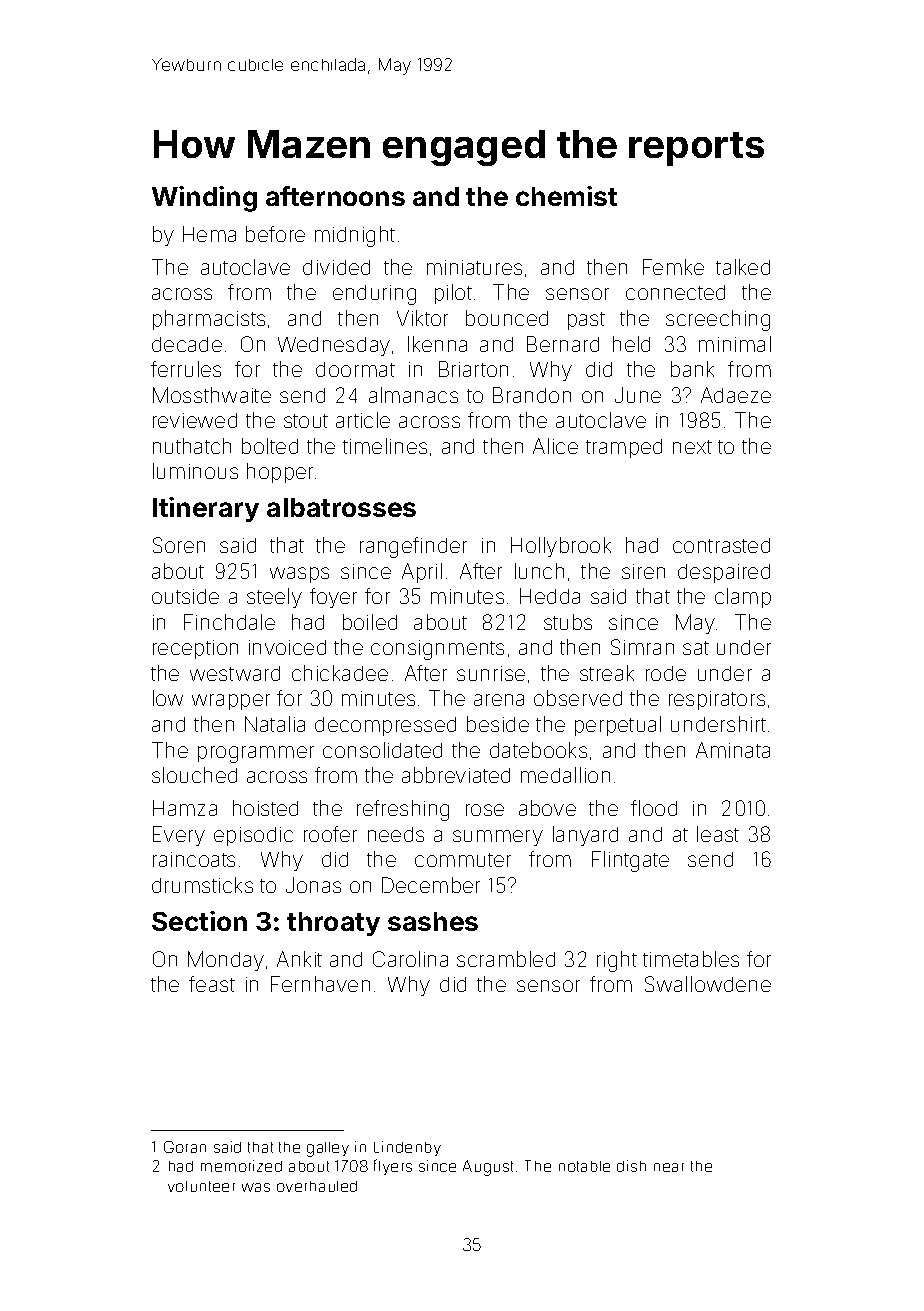 This document has height=1311, width=924. I want to click on invoiced, so click(287, 647).
